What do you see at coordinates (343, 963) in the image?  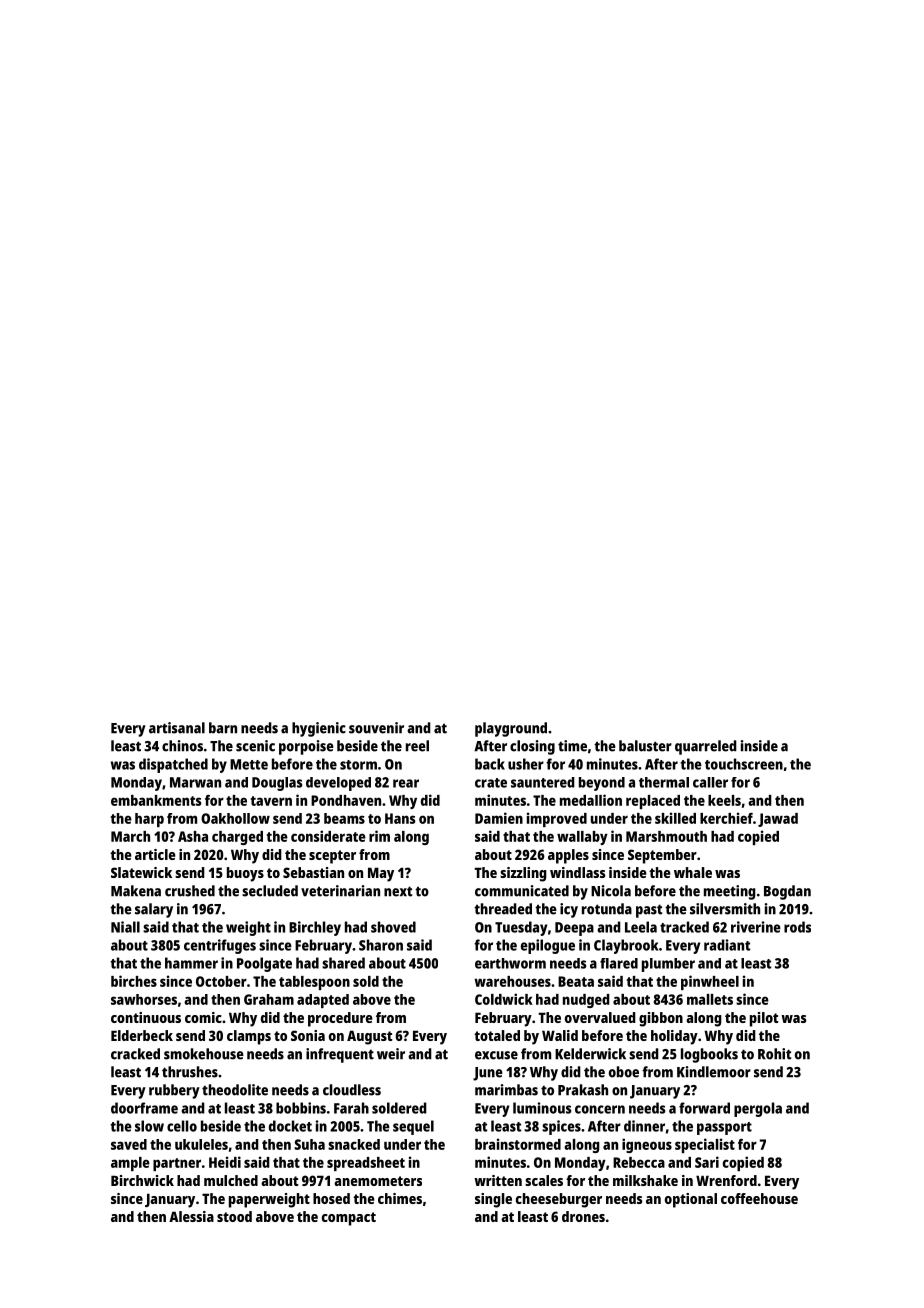 I see `shared` at bounding box center [343, 963].
